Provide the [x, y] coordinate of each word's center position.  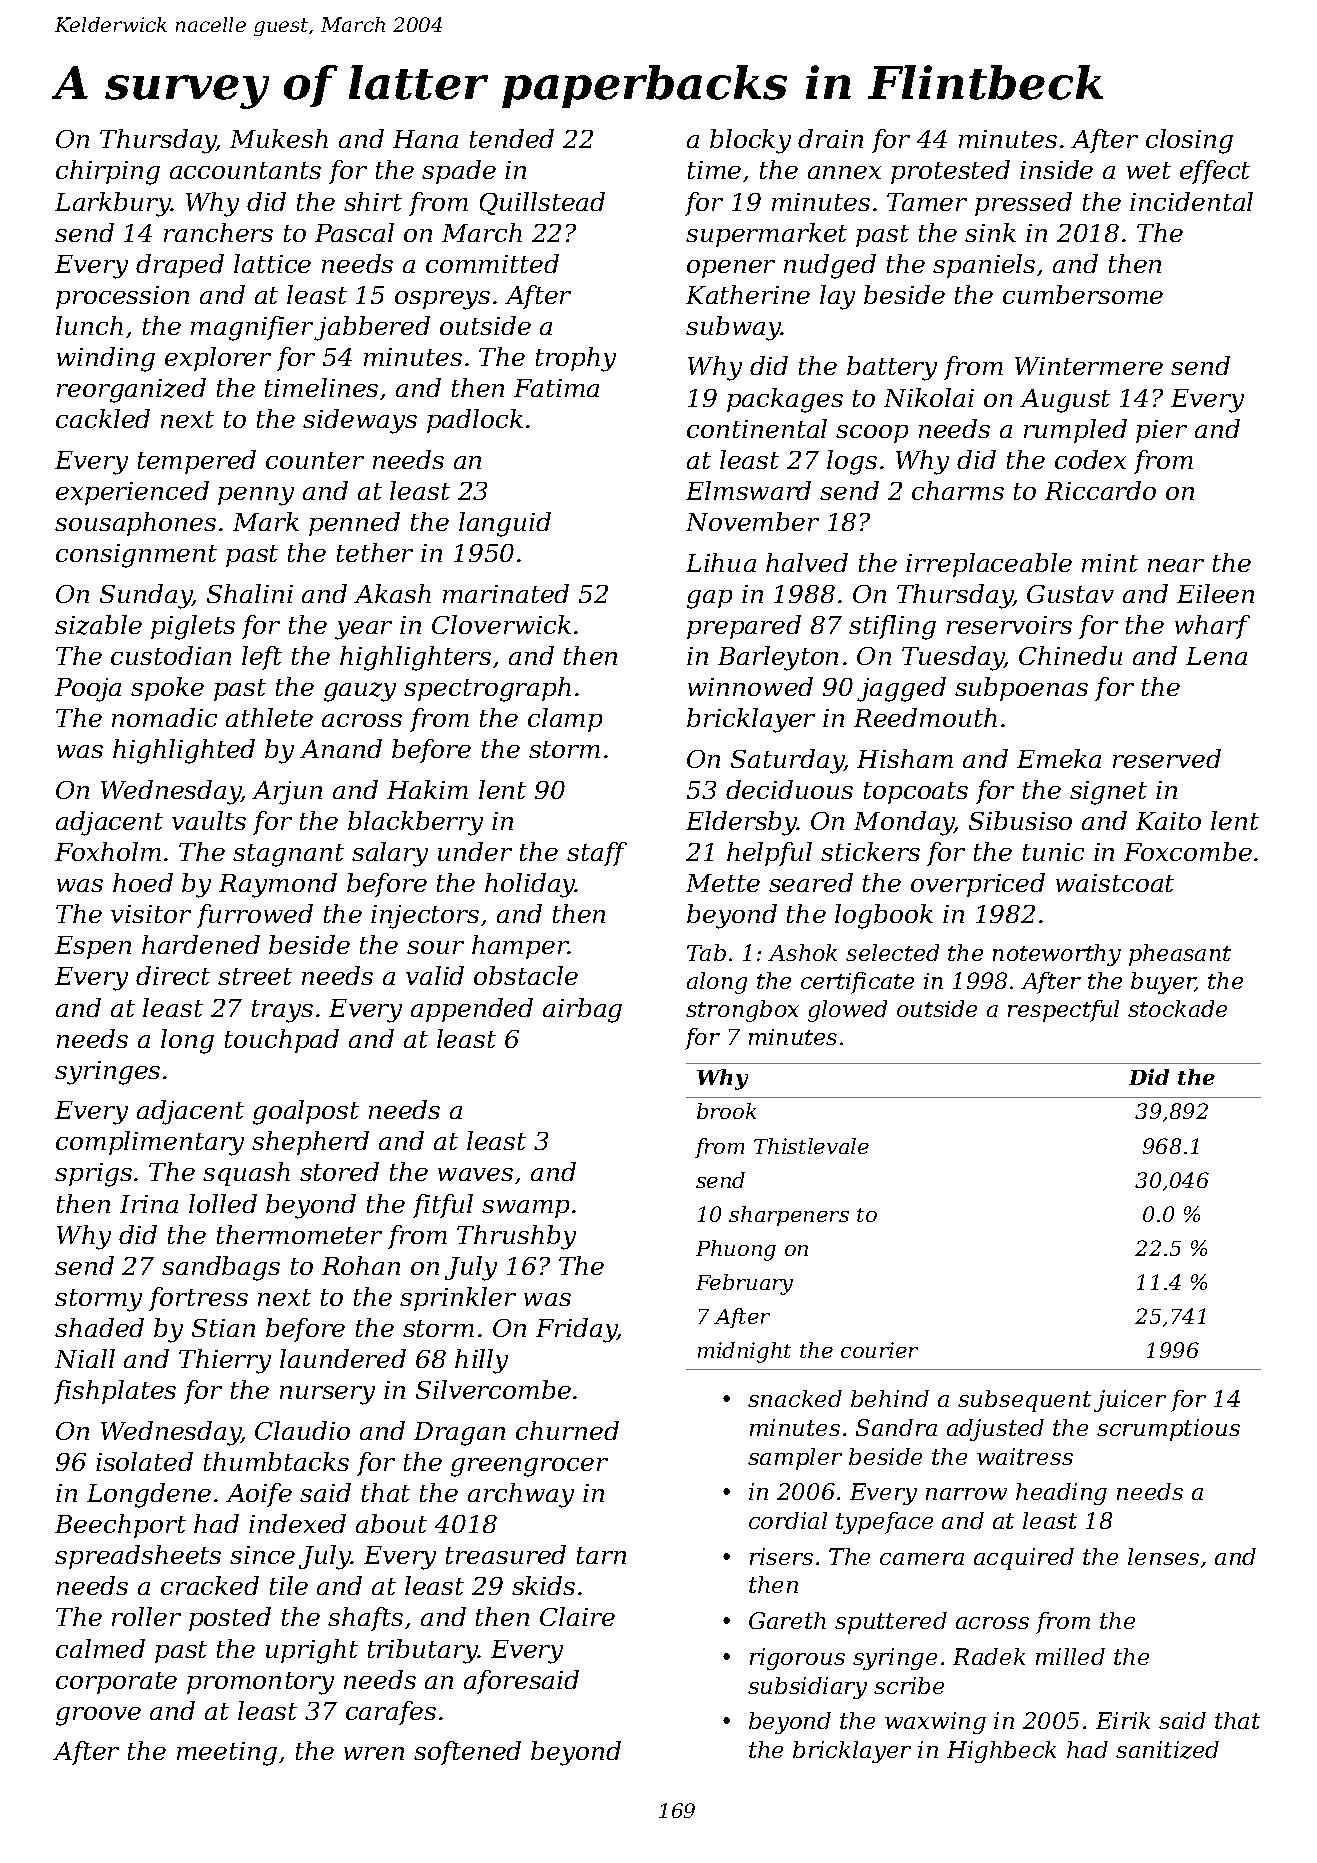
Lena [1216, 656]
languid [505, 524]
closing [1189, 141]
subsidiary [807, 1688]
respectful [1063, 1011]
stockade [1177, 1008]
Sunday [146, 596]
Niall [85, 1358]
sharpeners [789, 1216]
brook [726, 1111]
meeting [227, 1754]
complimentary [150, 1143]
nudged [830, 266]
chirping [108, 172]
